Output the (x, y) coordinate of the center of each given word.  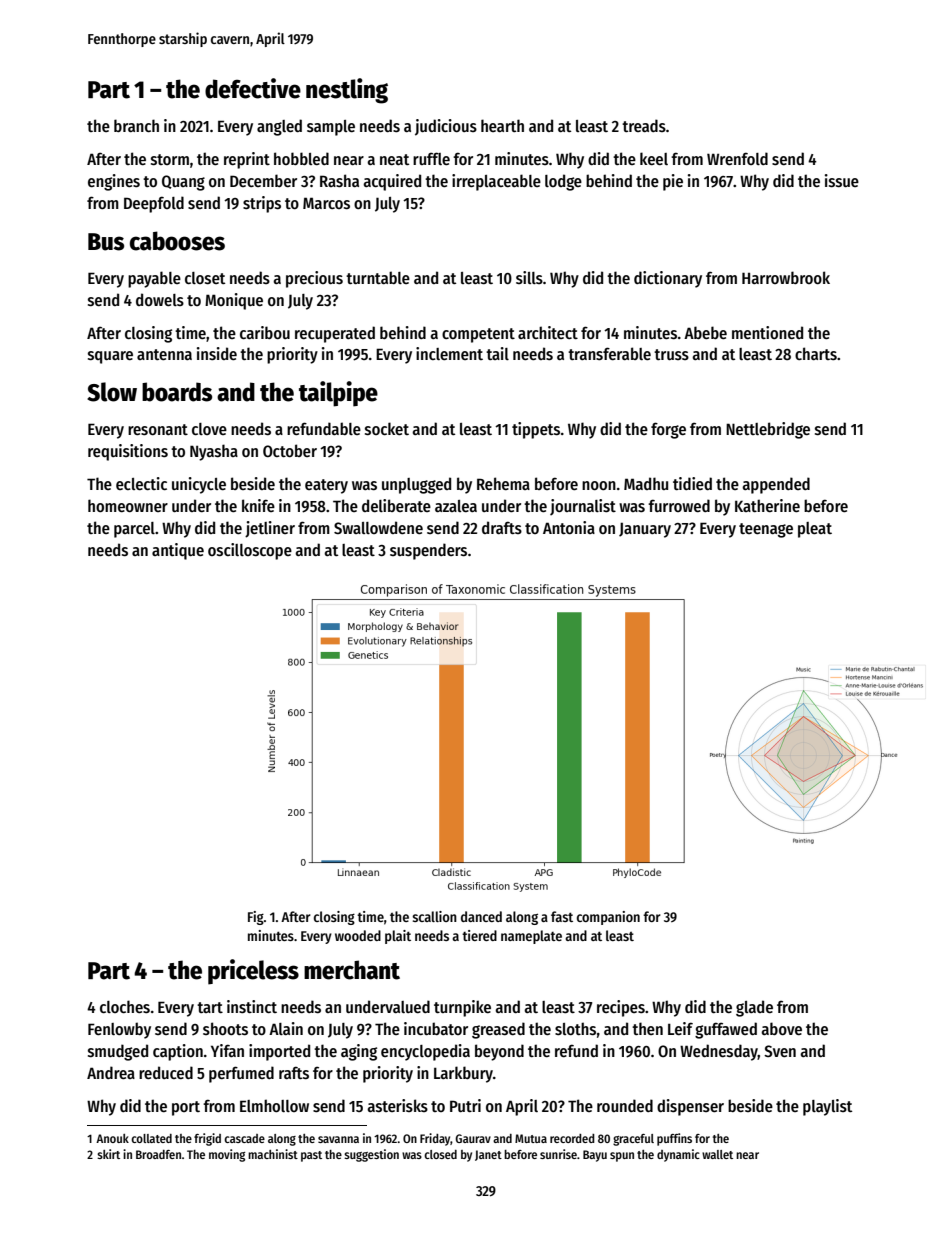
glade (754, 1008)
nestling (347, 91)
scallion (434, 916)
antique (178, 551)
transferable (609, 354)
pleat (815, 530)
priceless (253, 972)
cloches (125, 1007)
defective (253, 88)
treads (644, 125)
